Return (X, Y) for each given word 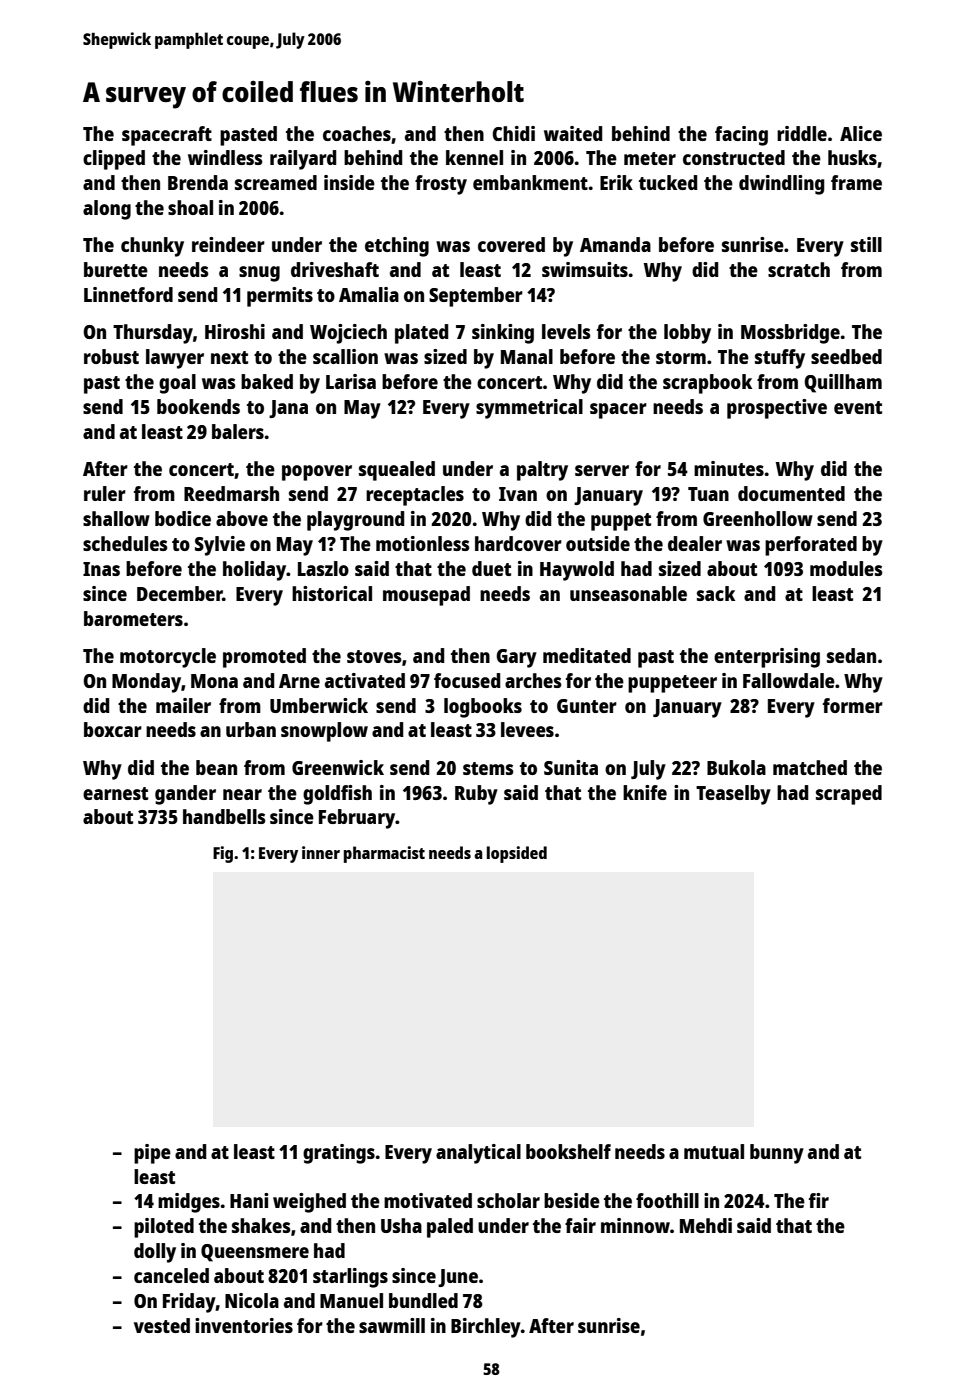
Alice (861, 133)
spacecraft (167, 136)
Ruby (476, 795)
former (853, 705)
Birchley (486, 1328)
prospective (777, 409)
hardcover (518, 543)
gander (185, 795)
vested (162, 1325)
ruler (105, 493)
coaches (357, 133)
